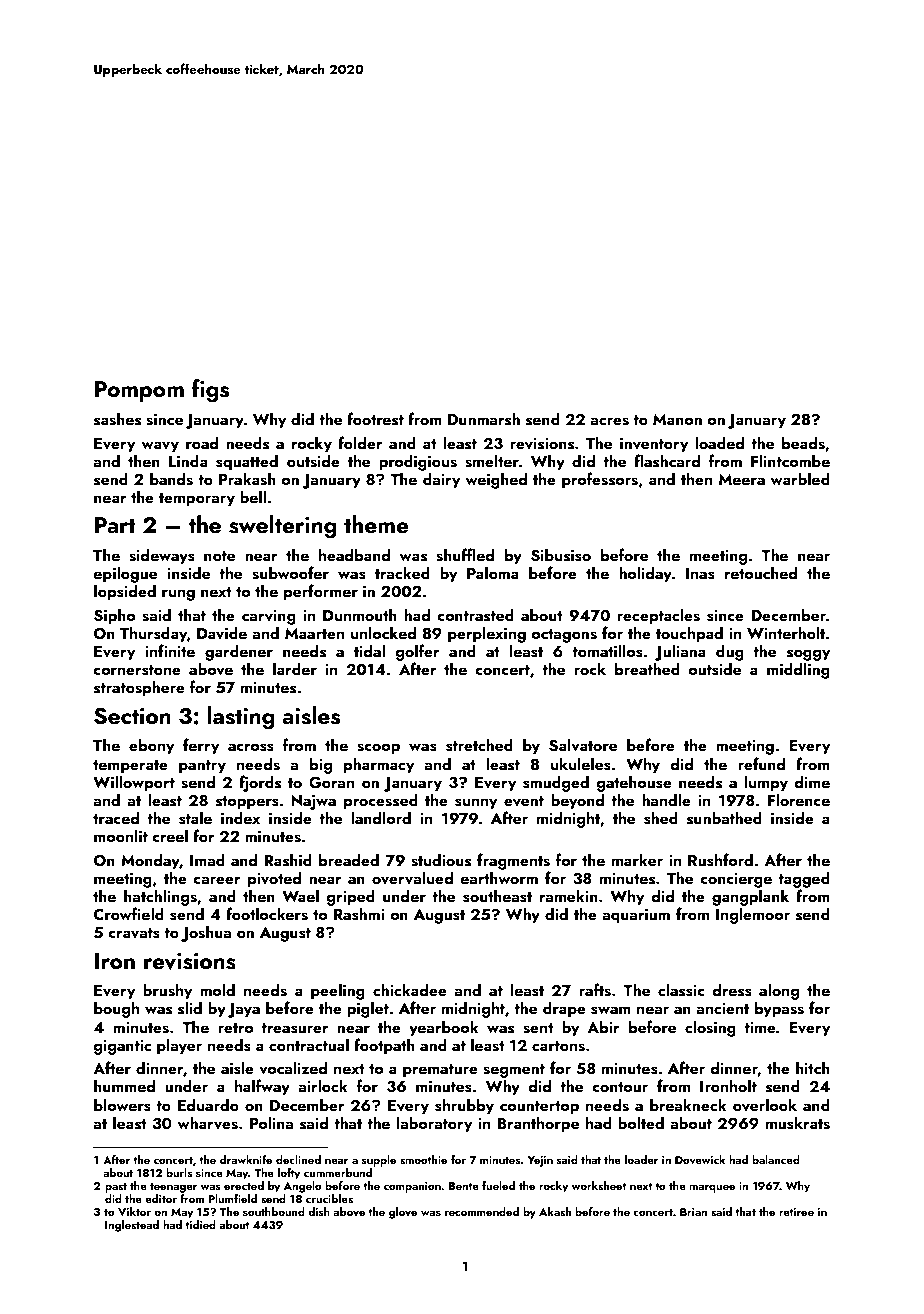  I want to click on Joshua, so click(206, 933).
